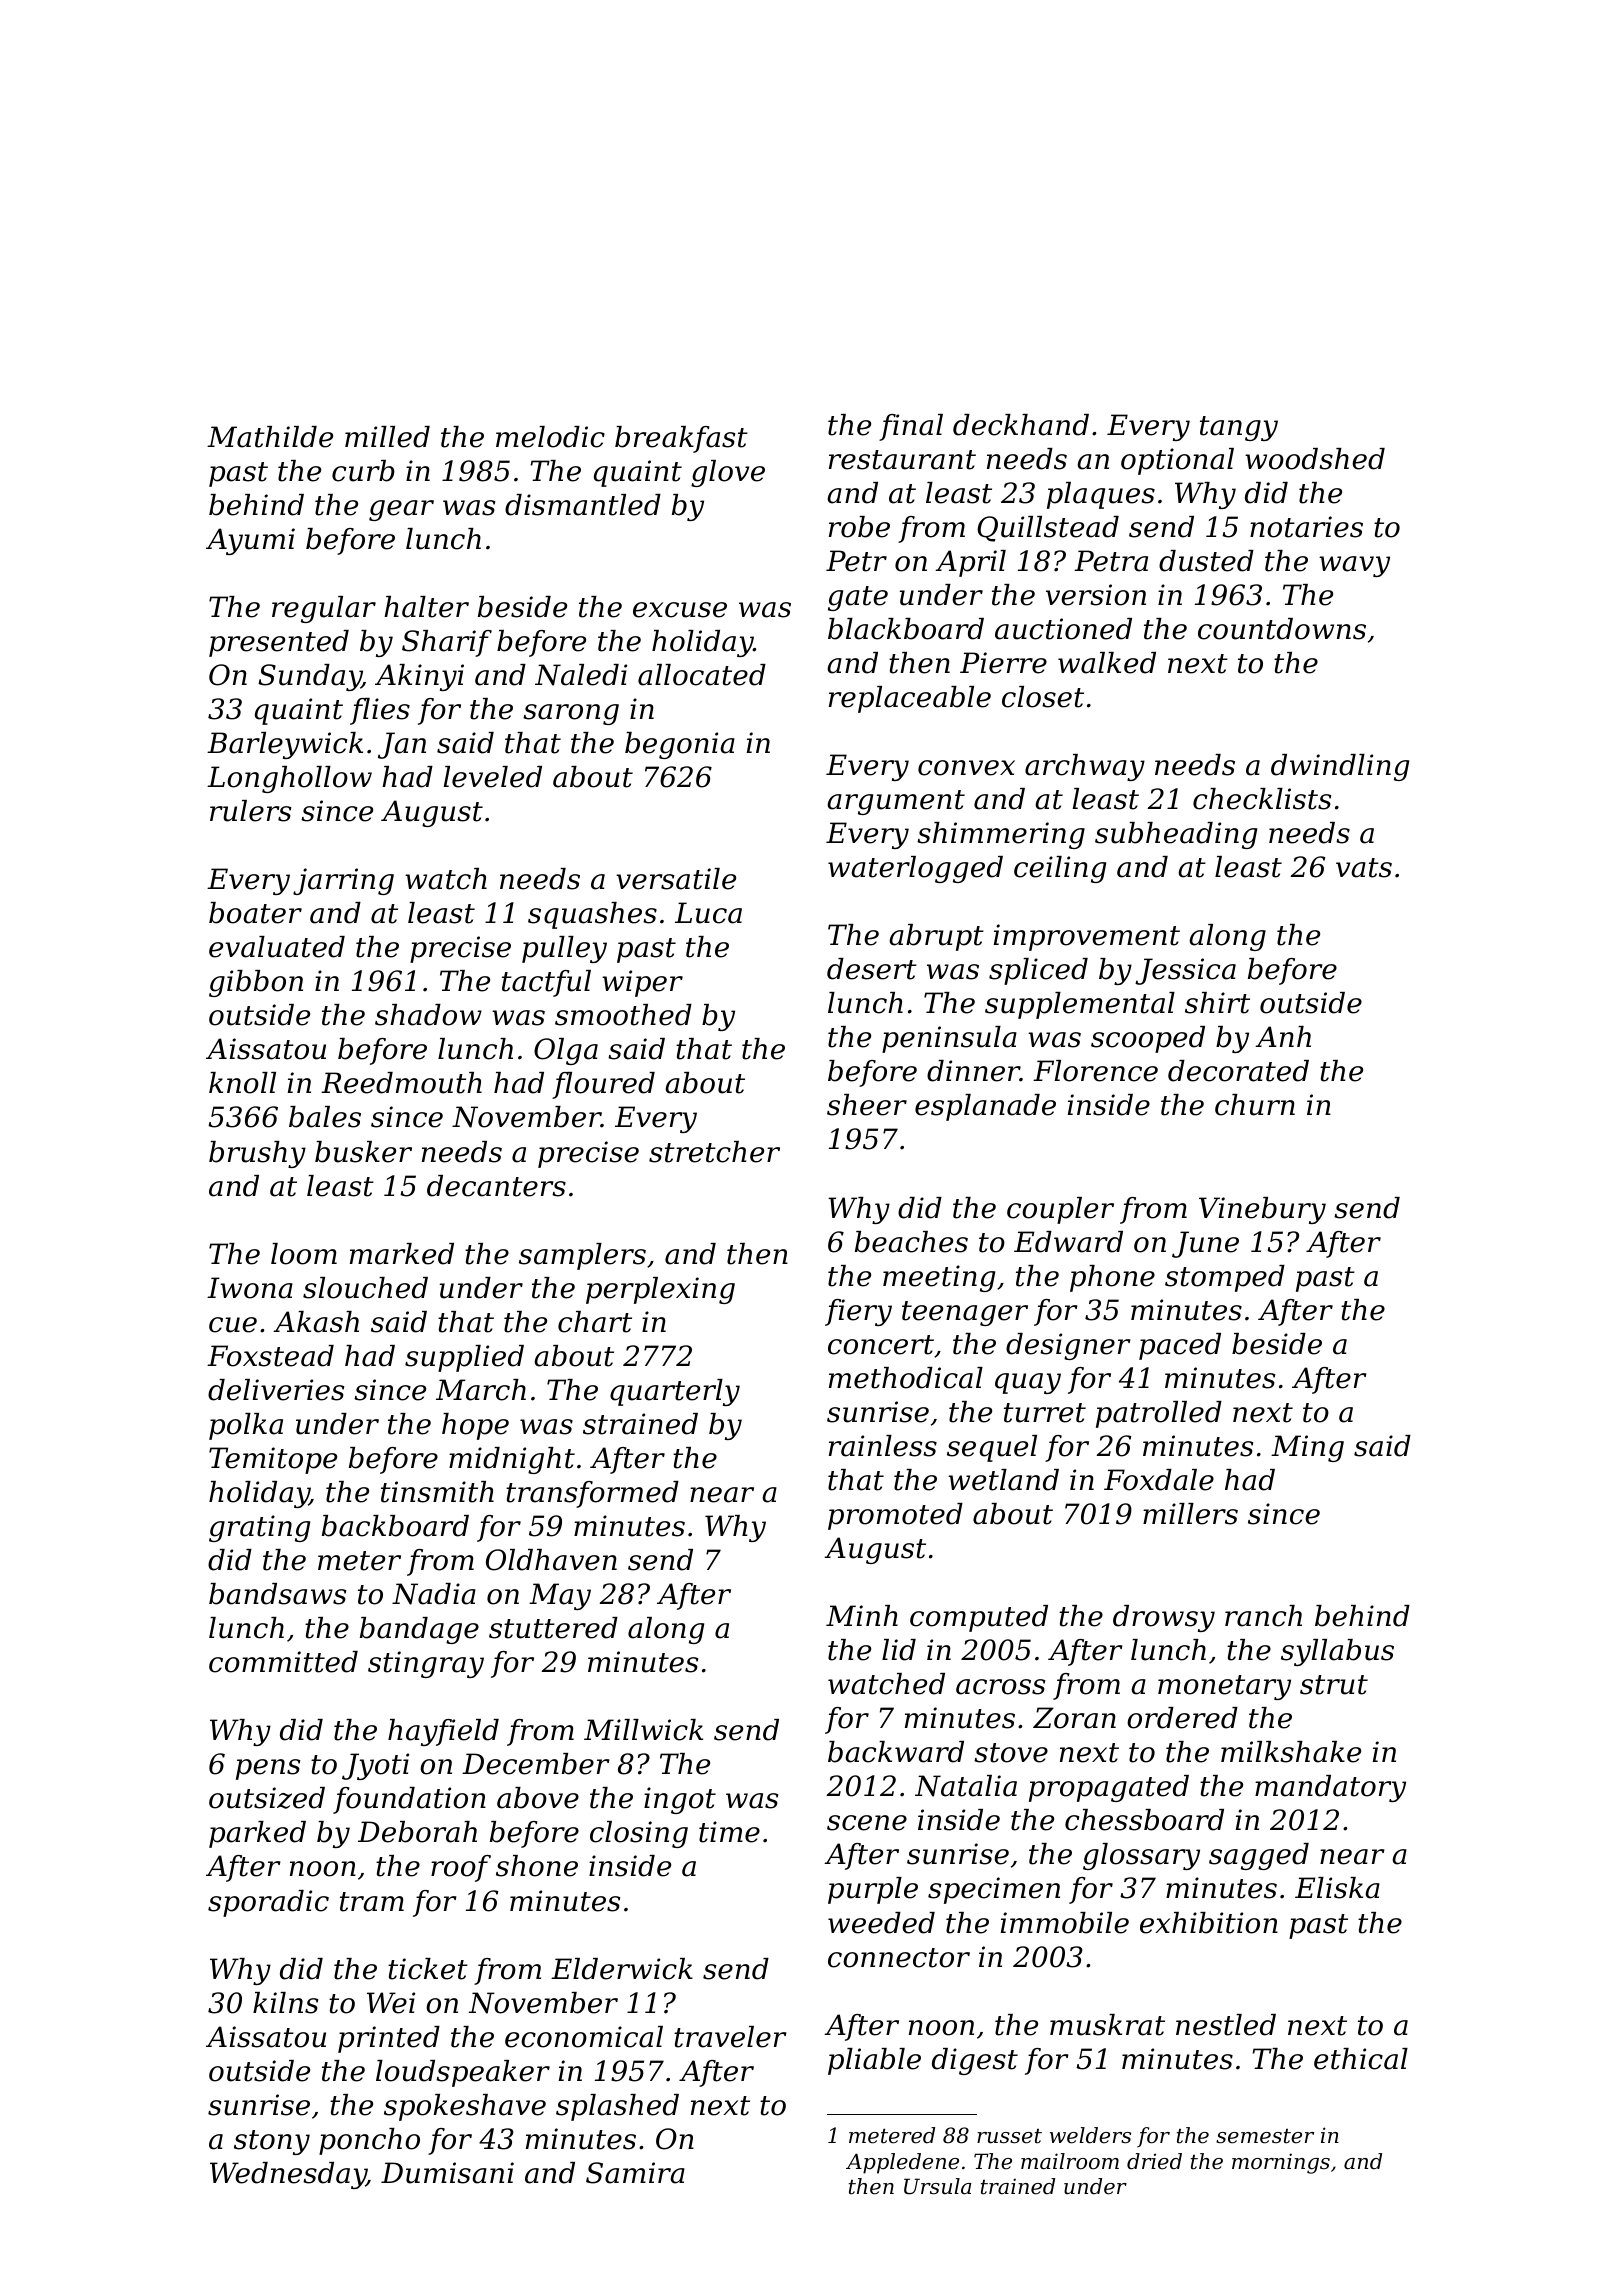  I want to click on begonia, so click(680, 745).
